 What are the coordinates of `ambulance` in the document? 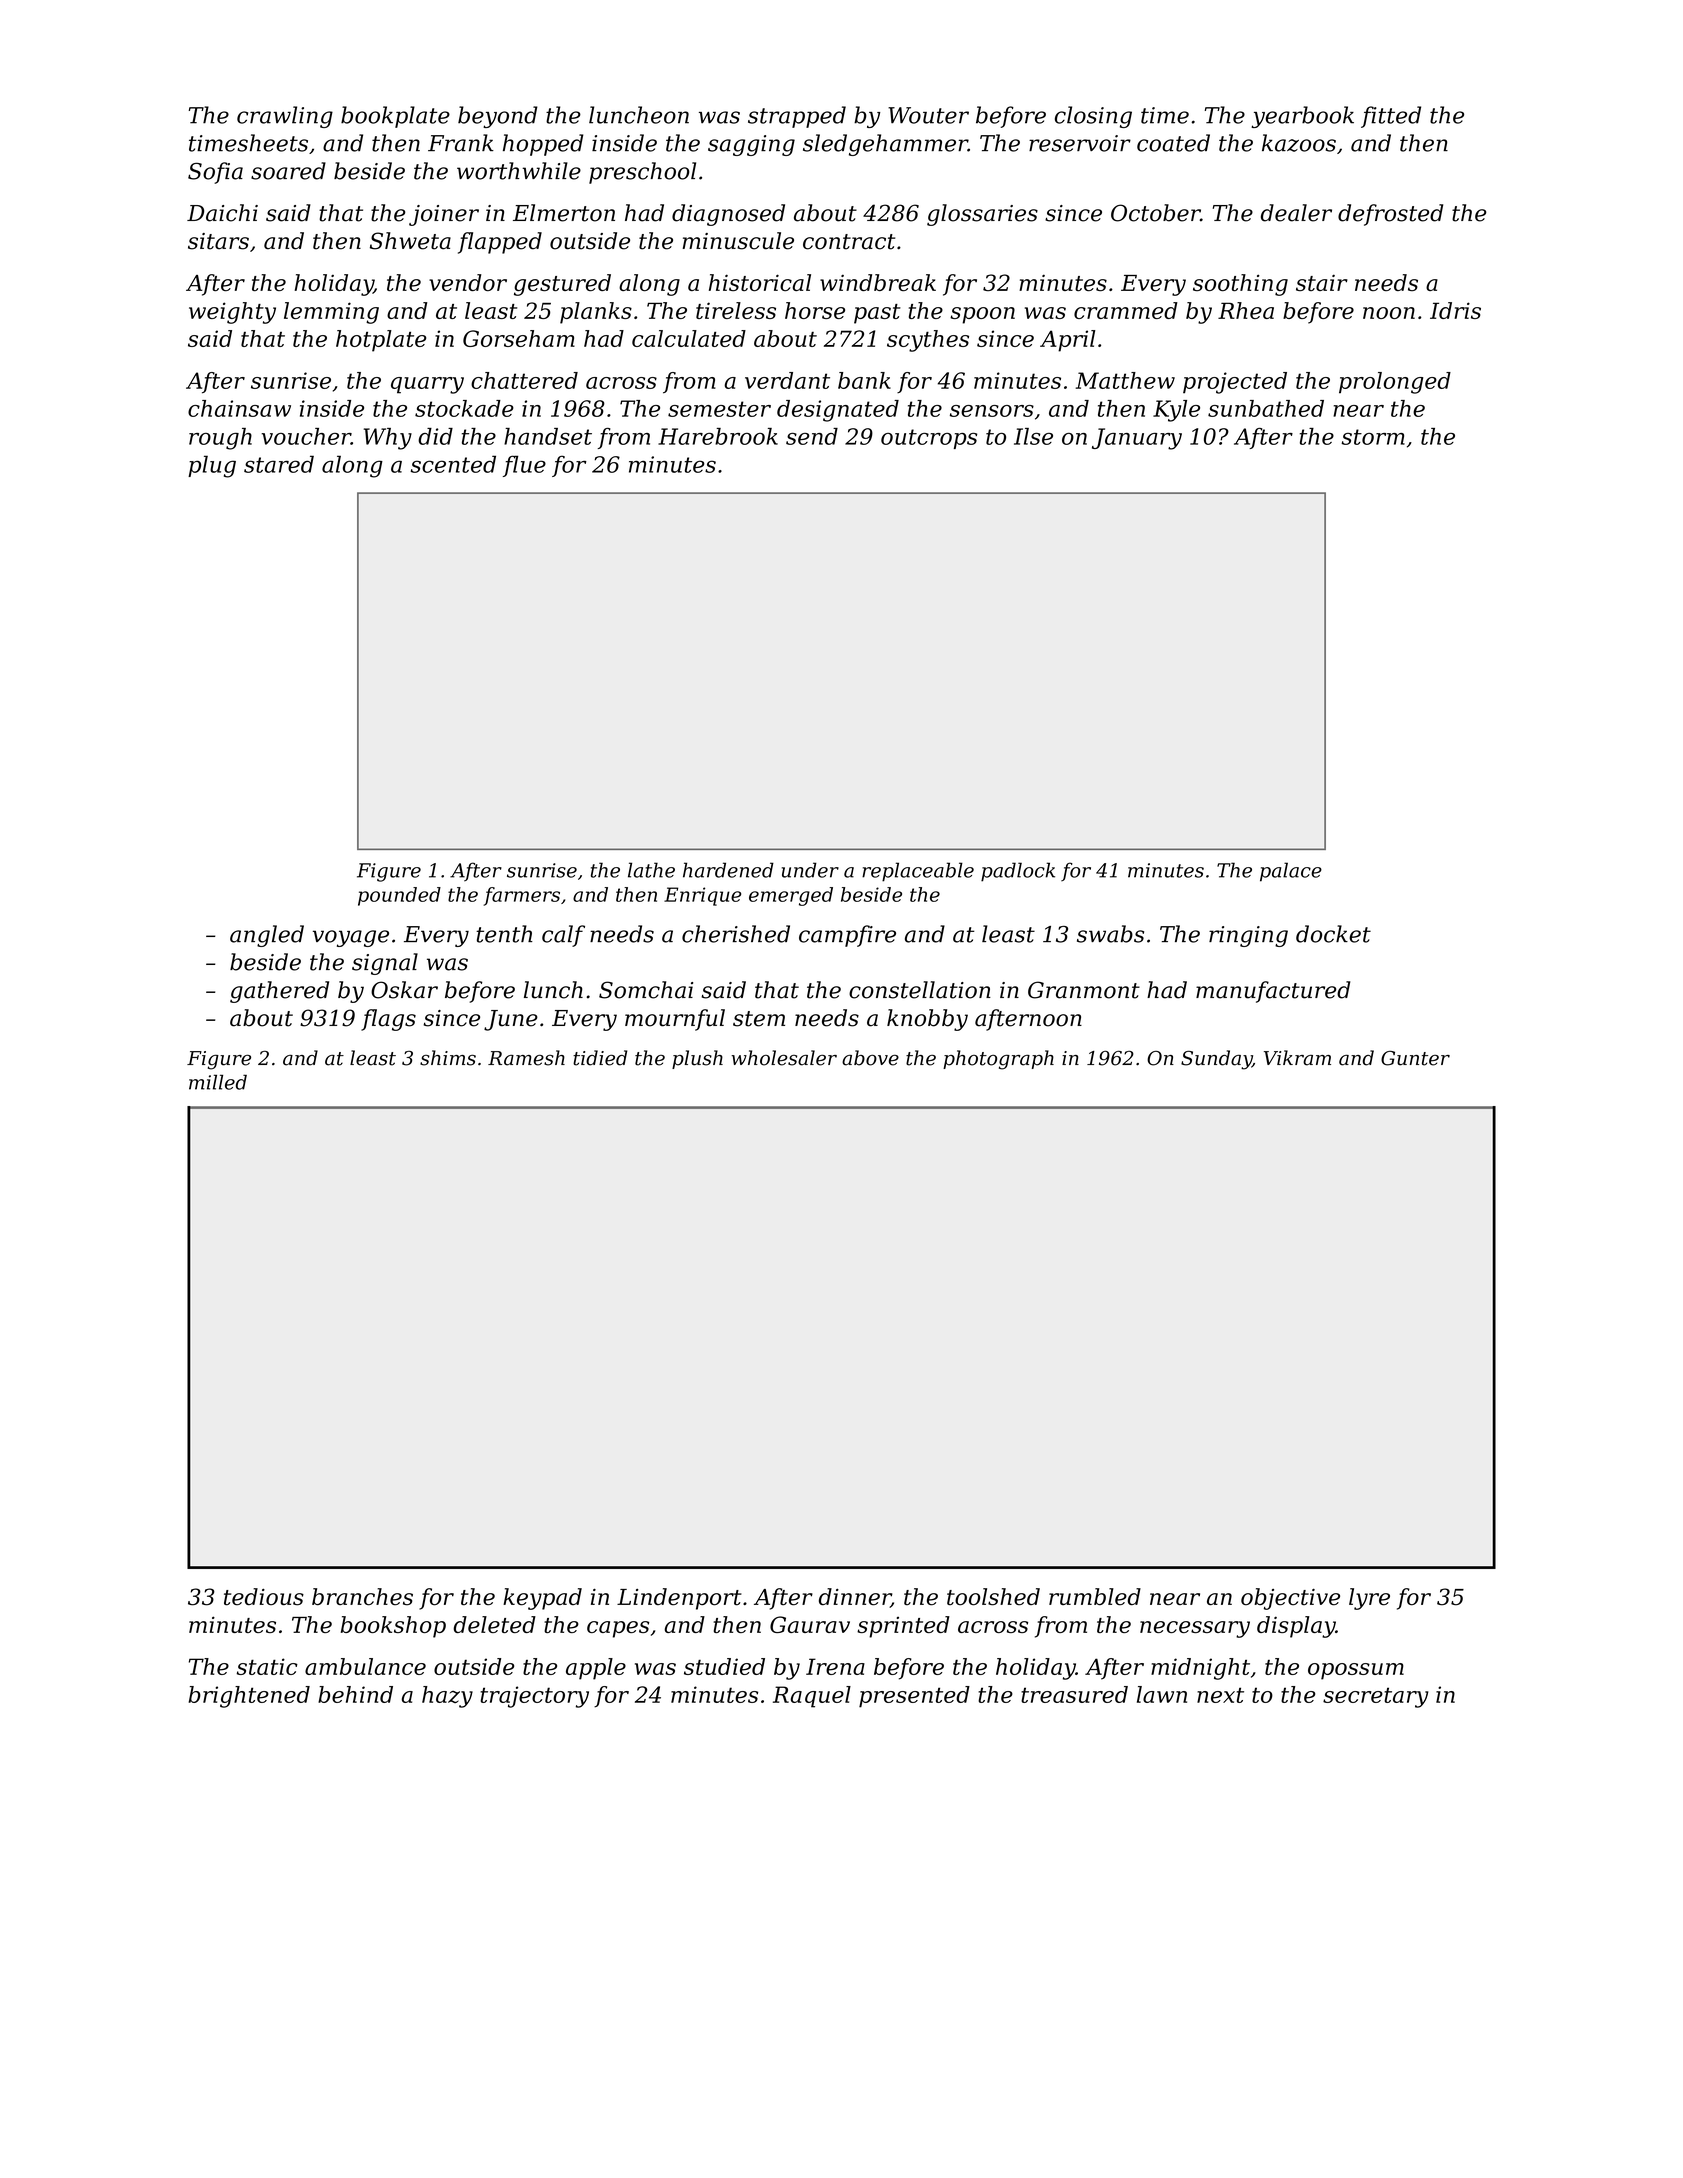 It's located at (365, 1666).
